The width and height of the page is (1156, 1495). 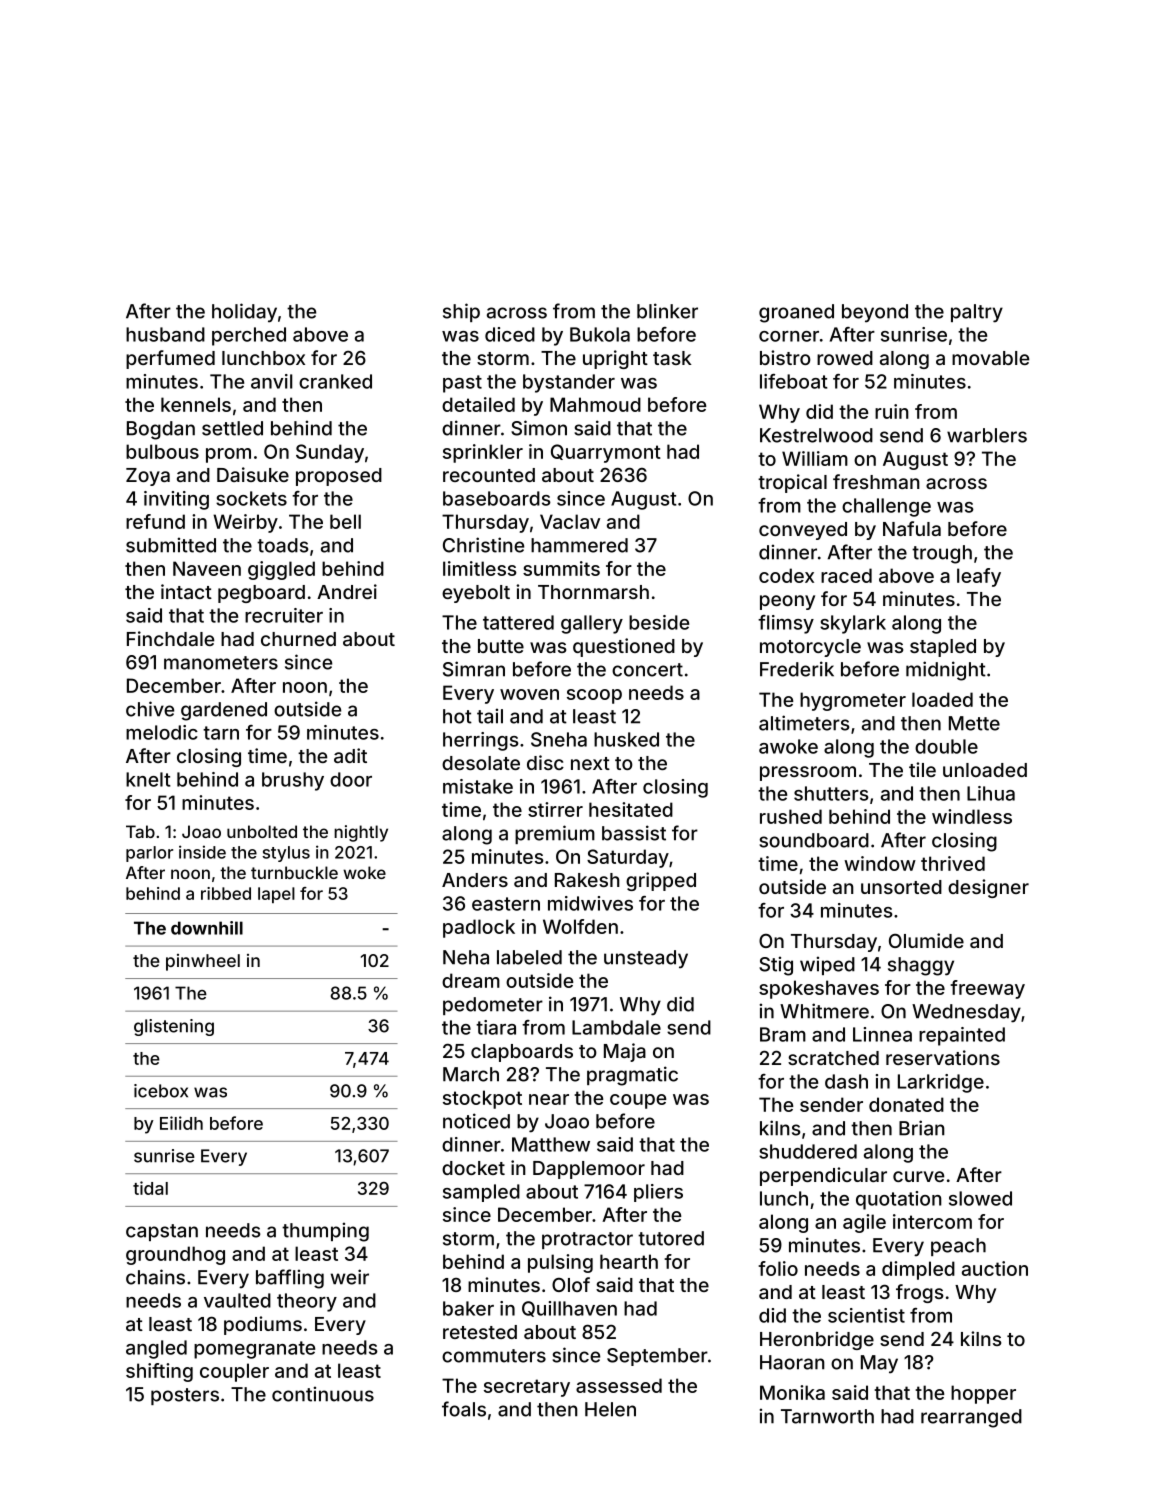 What do you see at coordinates (892, 411) in the page?
I see `ruin` at bounding box center [892, 411].
